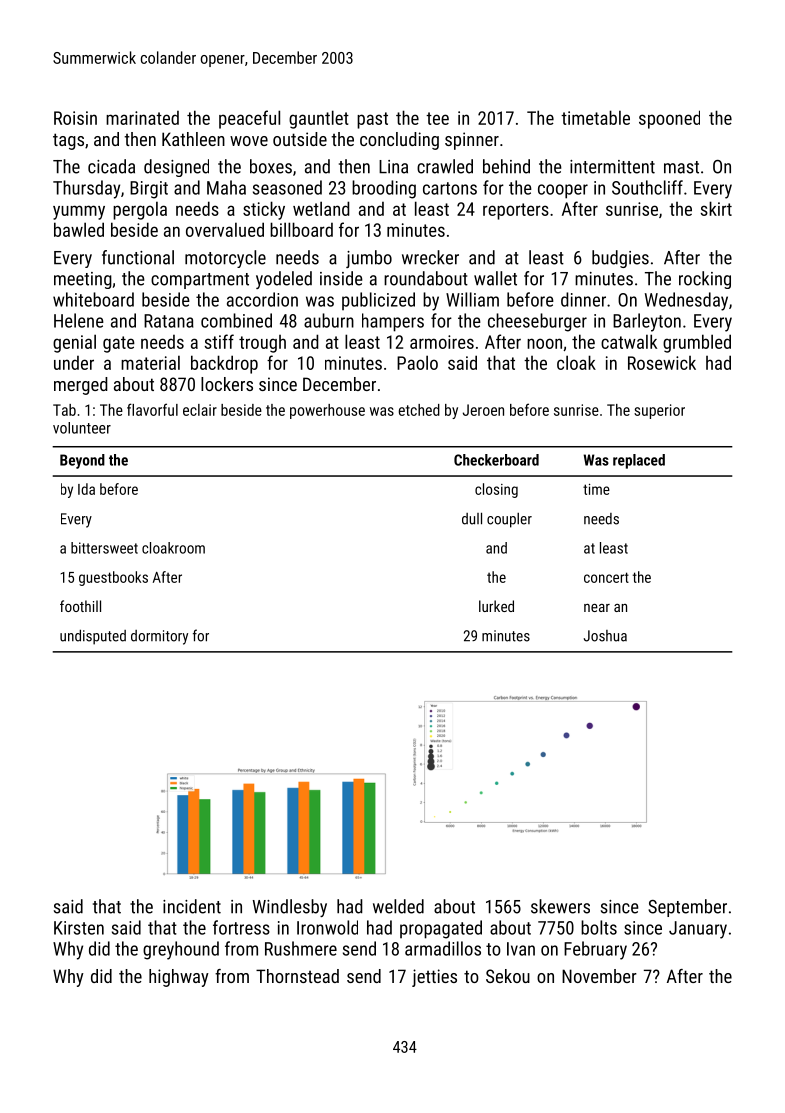 This screenshot has height=1113, width=785. I want to click on dormitory, so click(159, 637).
